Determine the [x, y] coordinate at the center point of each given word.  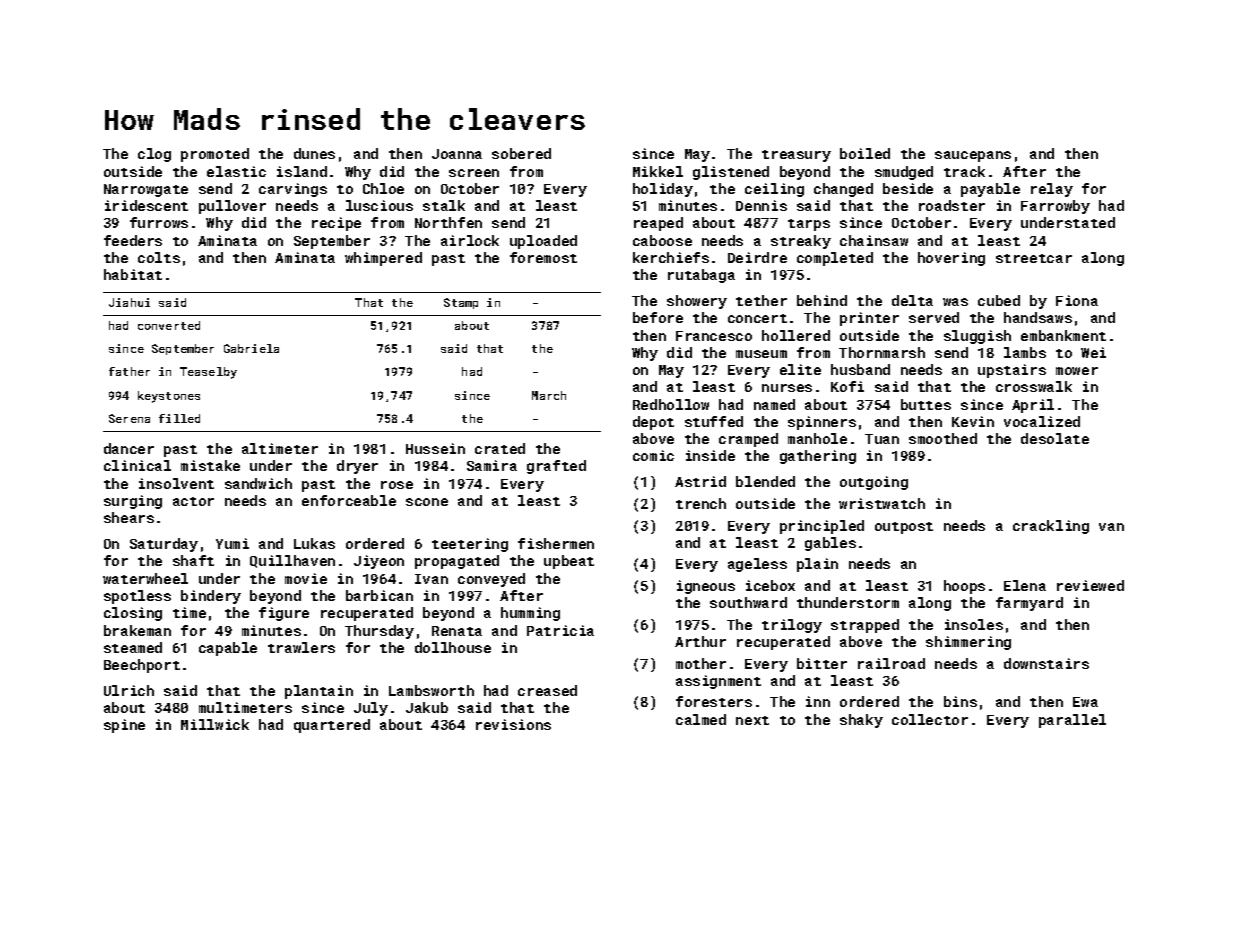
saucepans [973, 156]
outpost [904, 528]
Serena [129, 418]
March [549, 395]
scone [427, 502]
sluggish [977, 337]
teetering [470, 545]
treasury [796, 156]
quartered [332, 726]
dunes [314, 153]
